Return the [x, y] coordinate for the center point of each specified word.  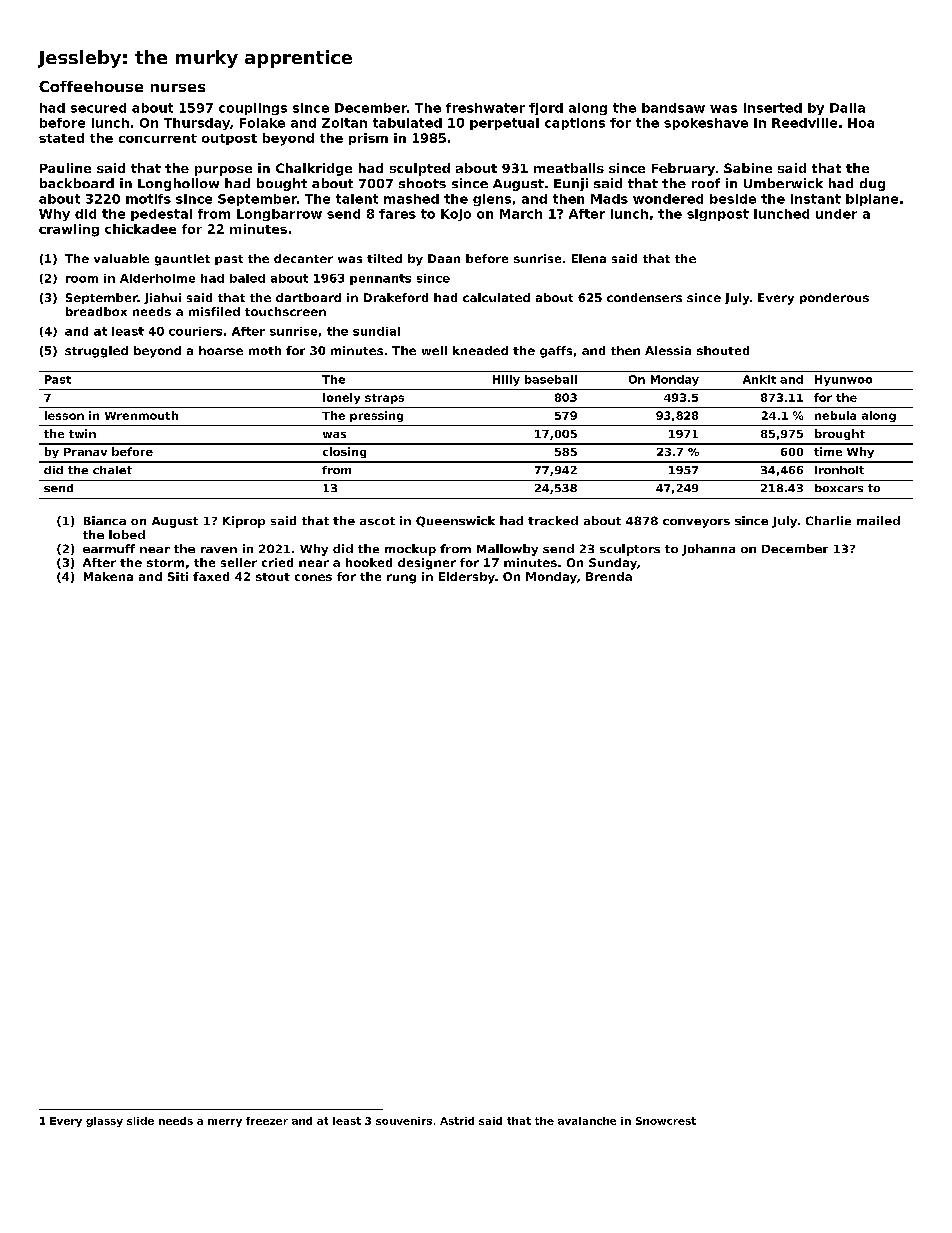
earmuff [109, 548]
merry [225, 1123]
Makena [108, 576]
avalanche [587, 1121]
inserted [773, 108]
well [434, 350]
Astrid [457, 1121]
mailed [878, 520]
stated [61, 138]
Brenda [609, 576]
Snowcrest [666, 1121]
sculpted [420, 169]
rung [401, 579]
